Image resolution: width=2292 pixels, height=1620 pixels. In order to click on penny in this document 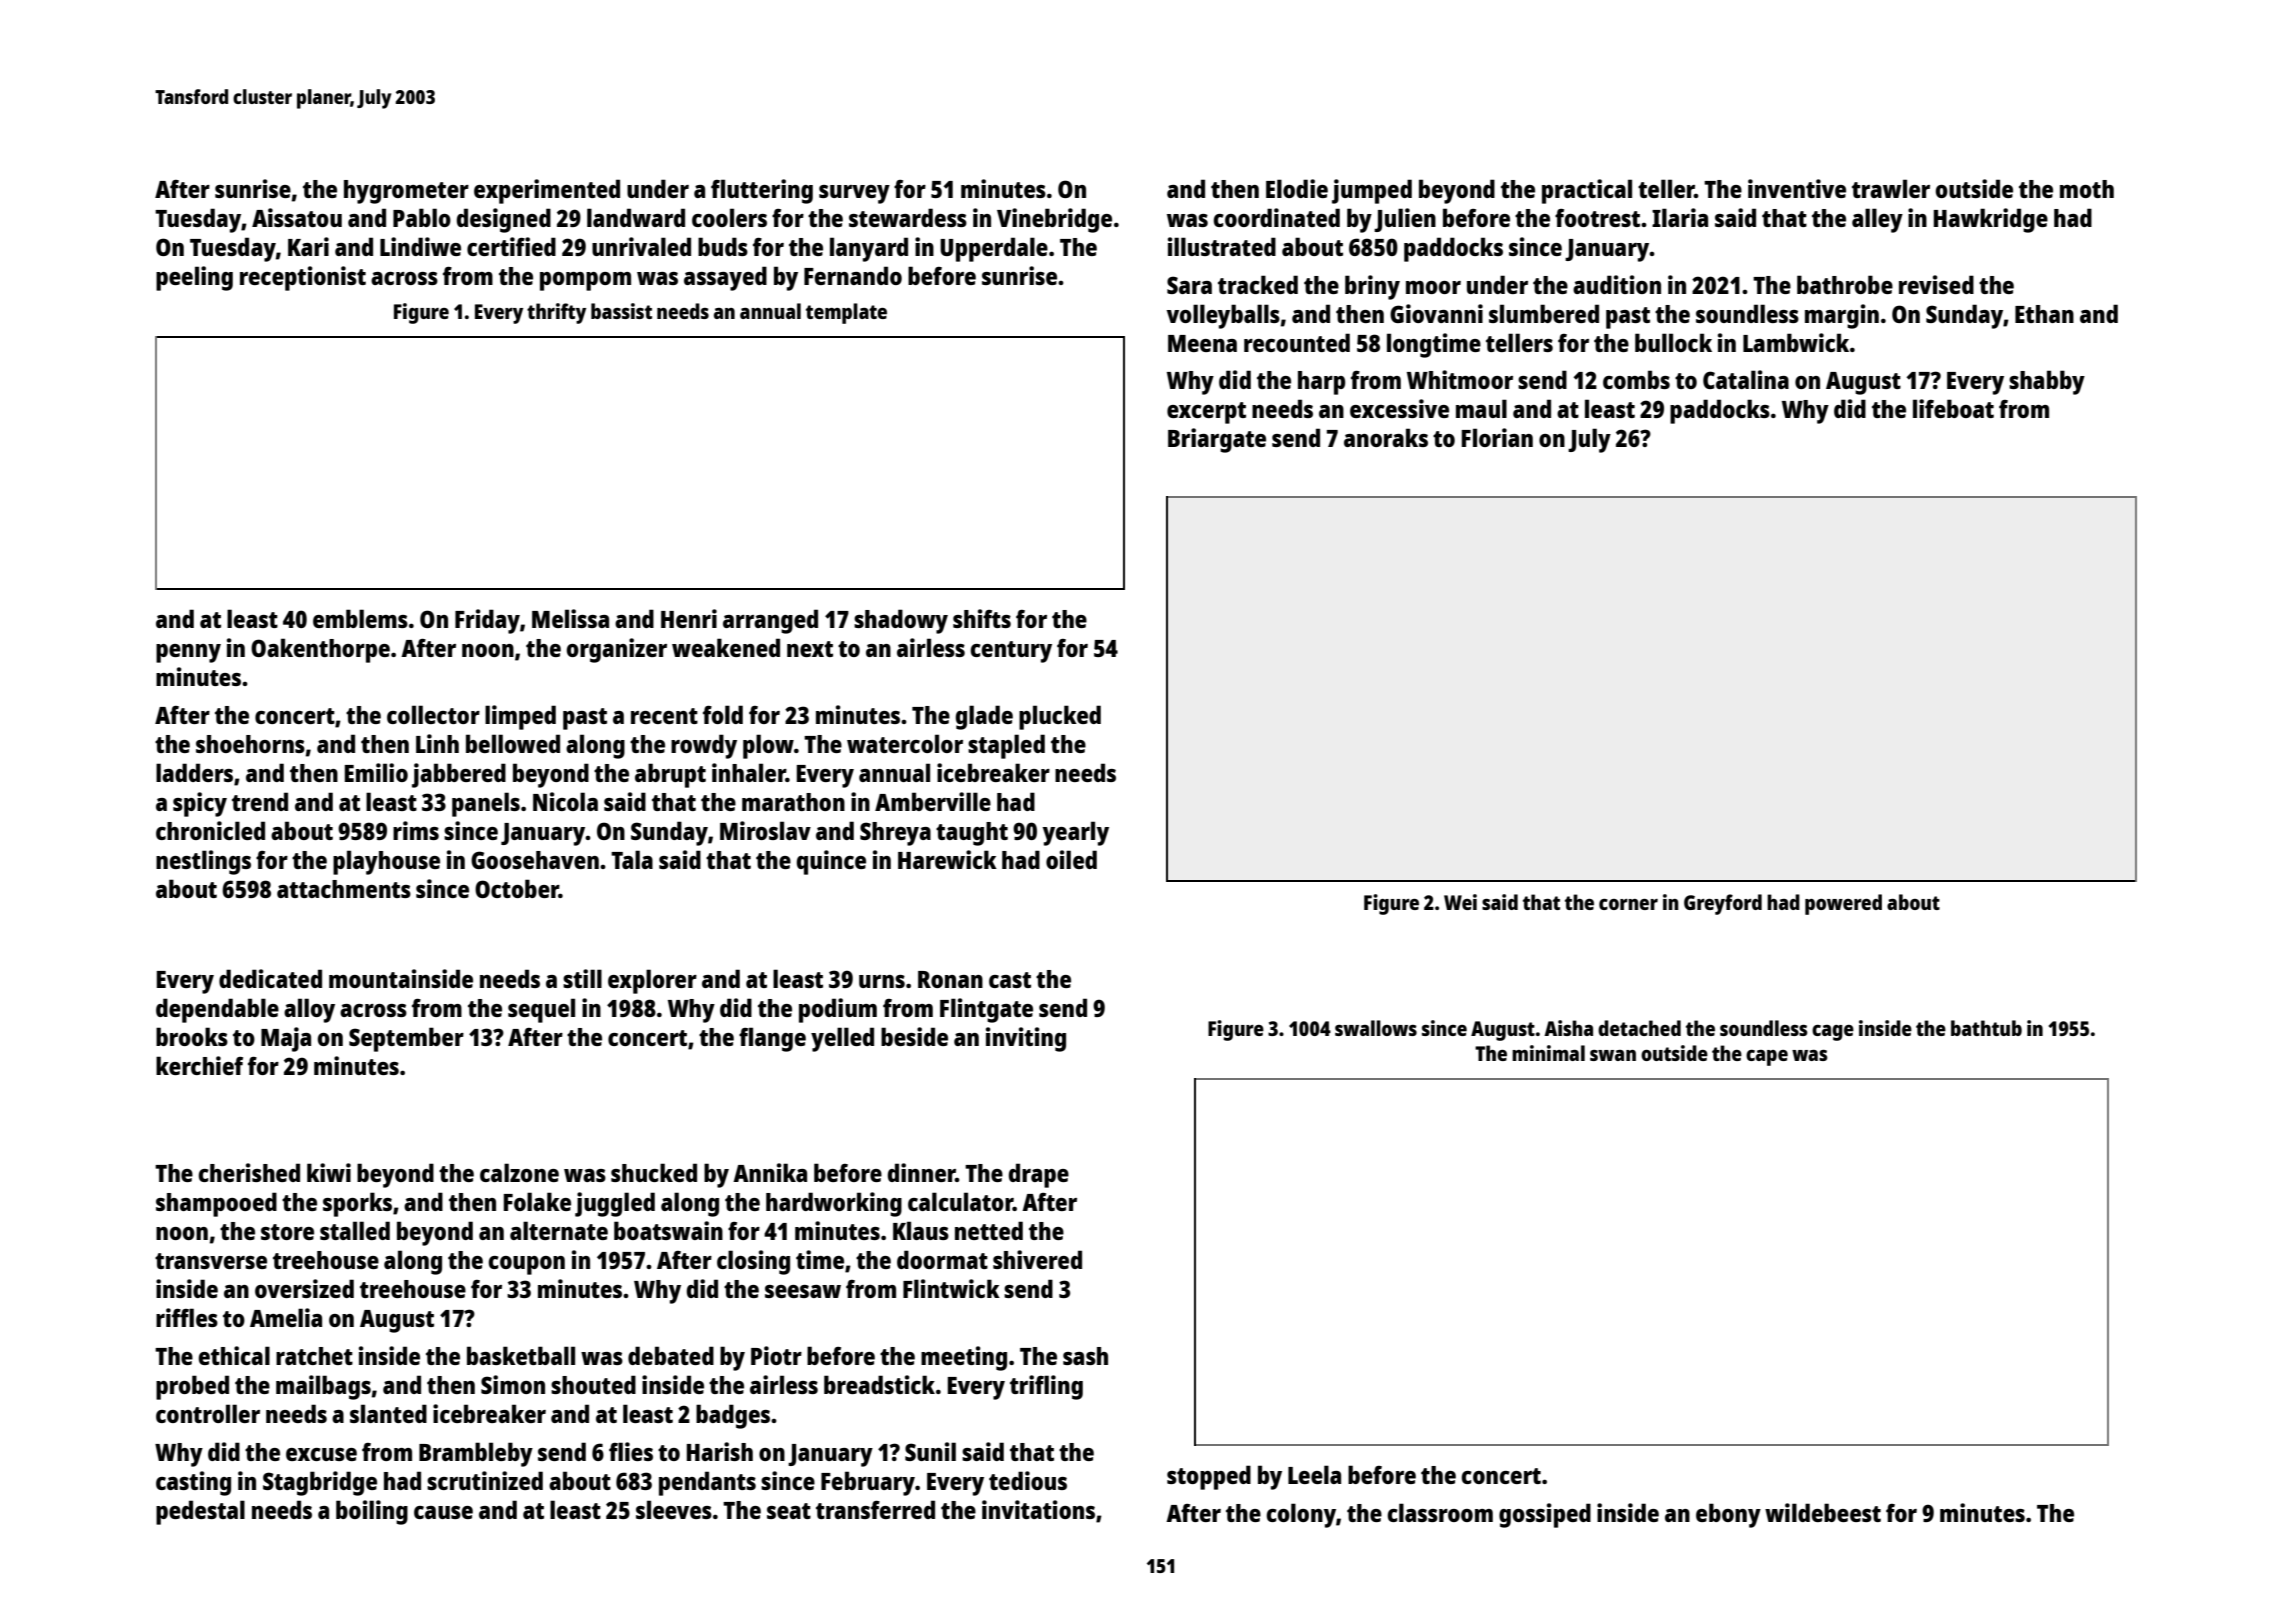, I will do `click(188, 653)`.
